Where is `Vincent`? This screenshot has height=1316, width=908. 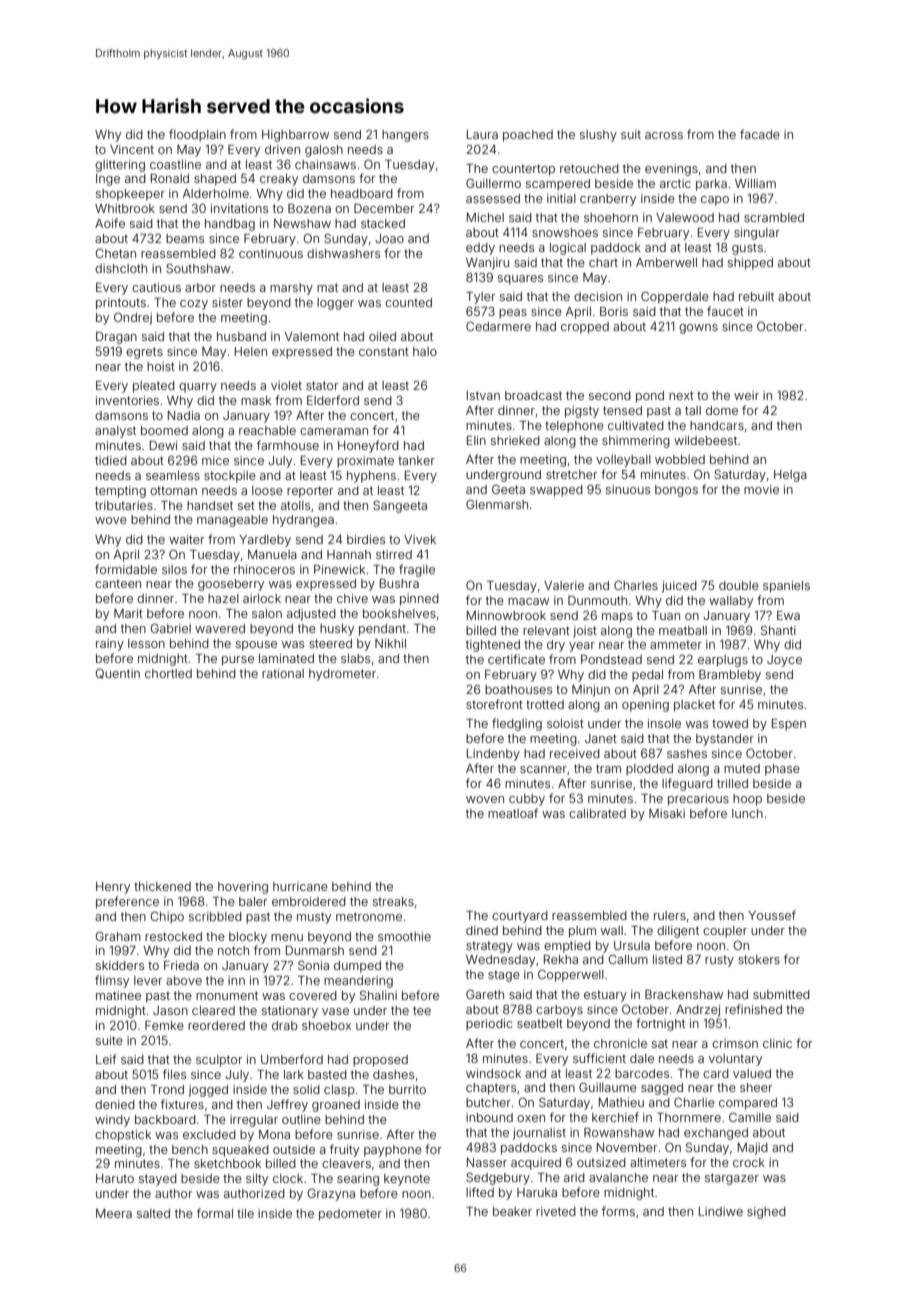
Vincent is located at coordinates (132, 149).
